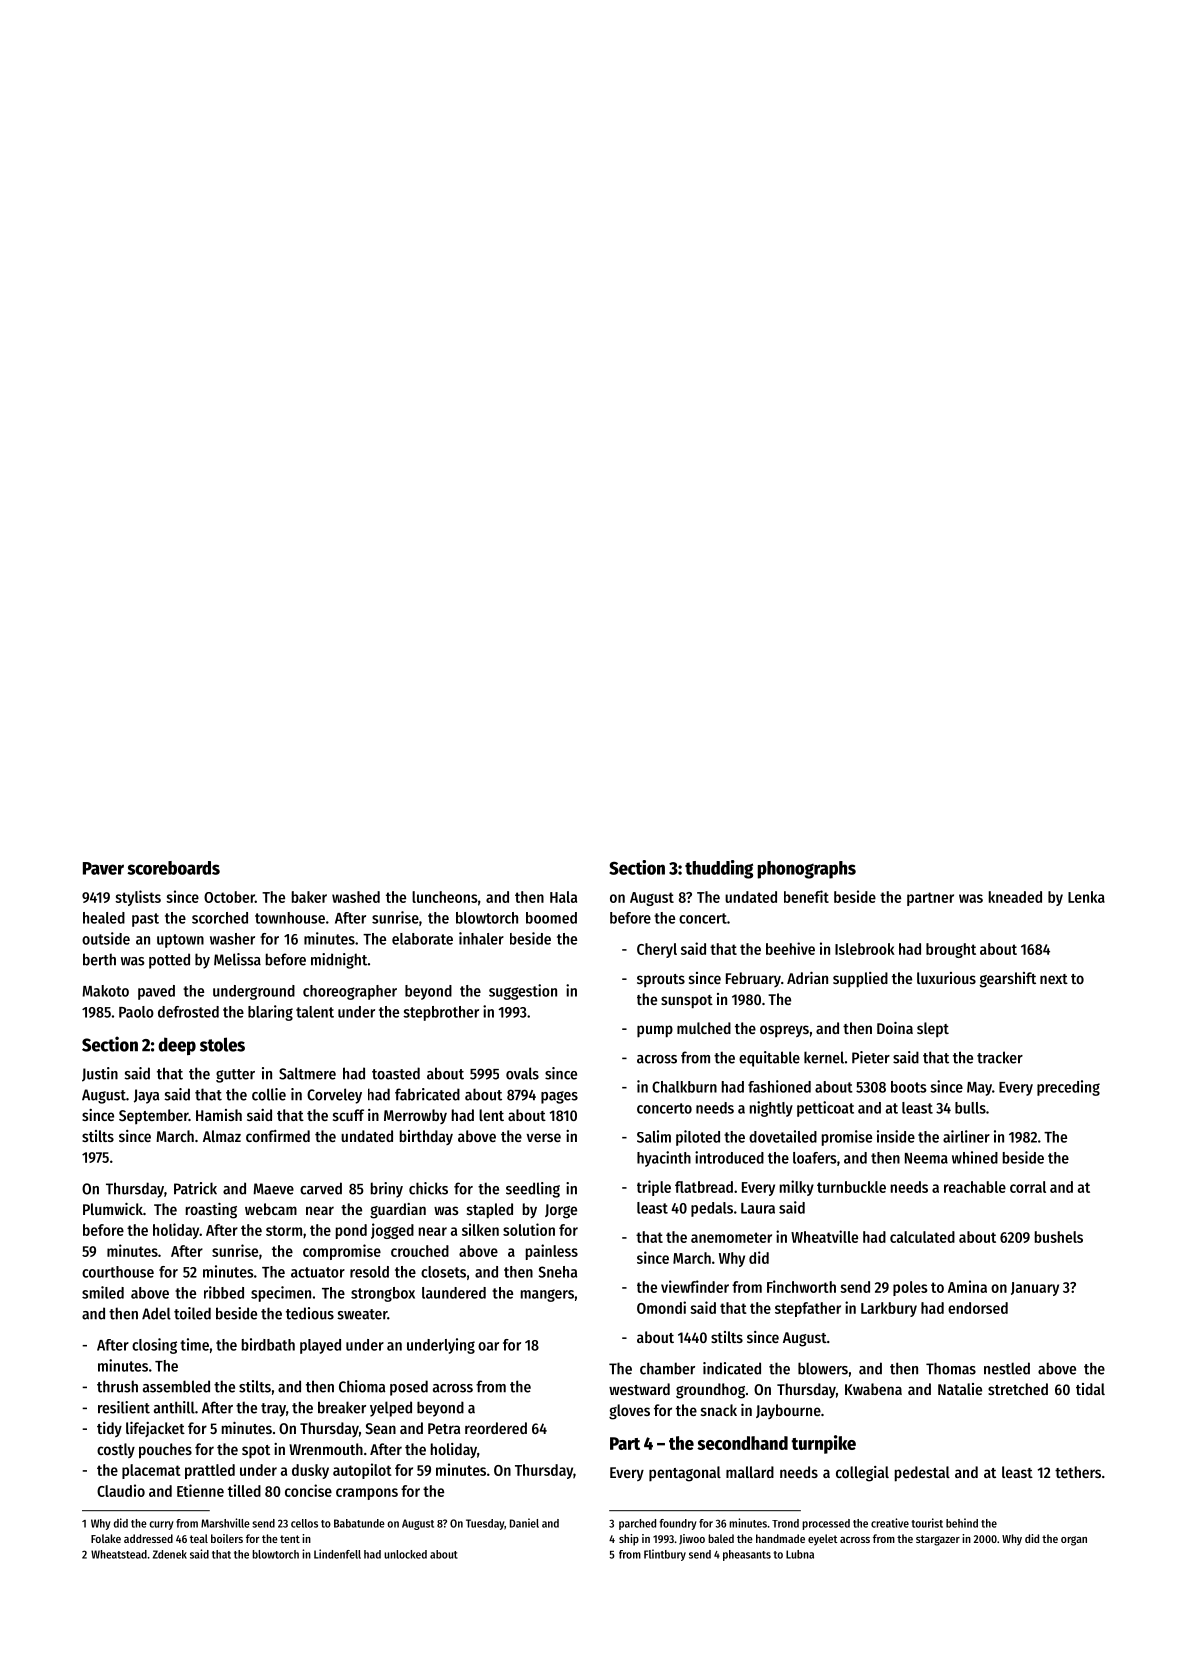 The image size is (1187, 1679). What do you see at coordinates (320, 1346) in the screenshot?
I see `played` at bounding box center [320, 1346].
